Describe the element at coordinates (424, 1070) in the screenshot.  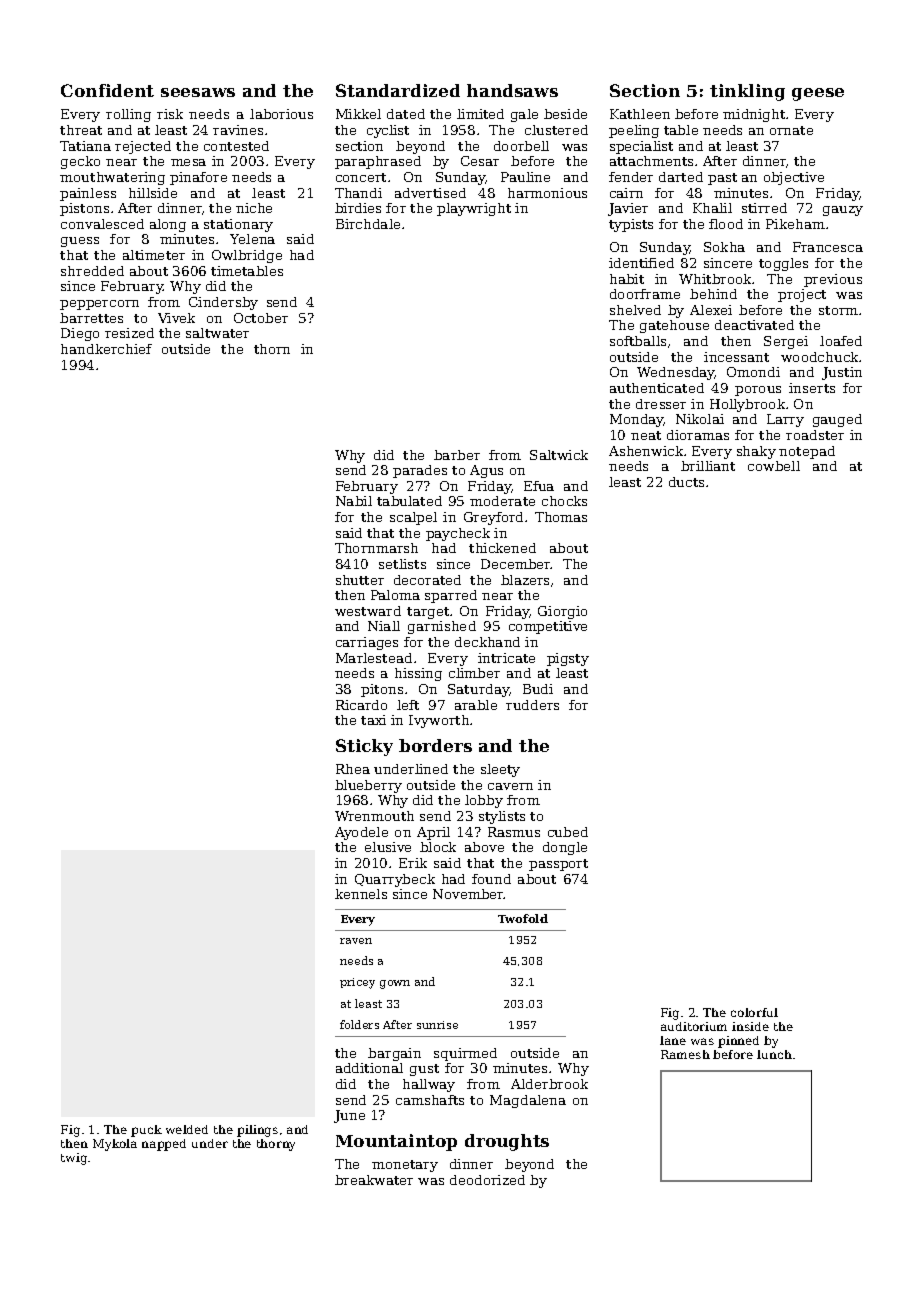
I see `gust` at that location.
